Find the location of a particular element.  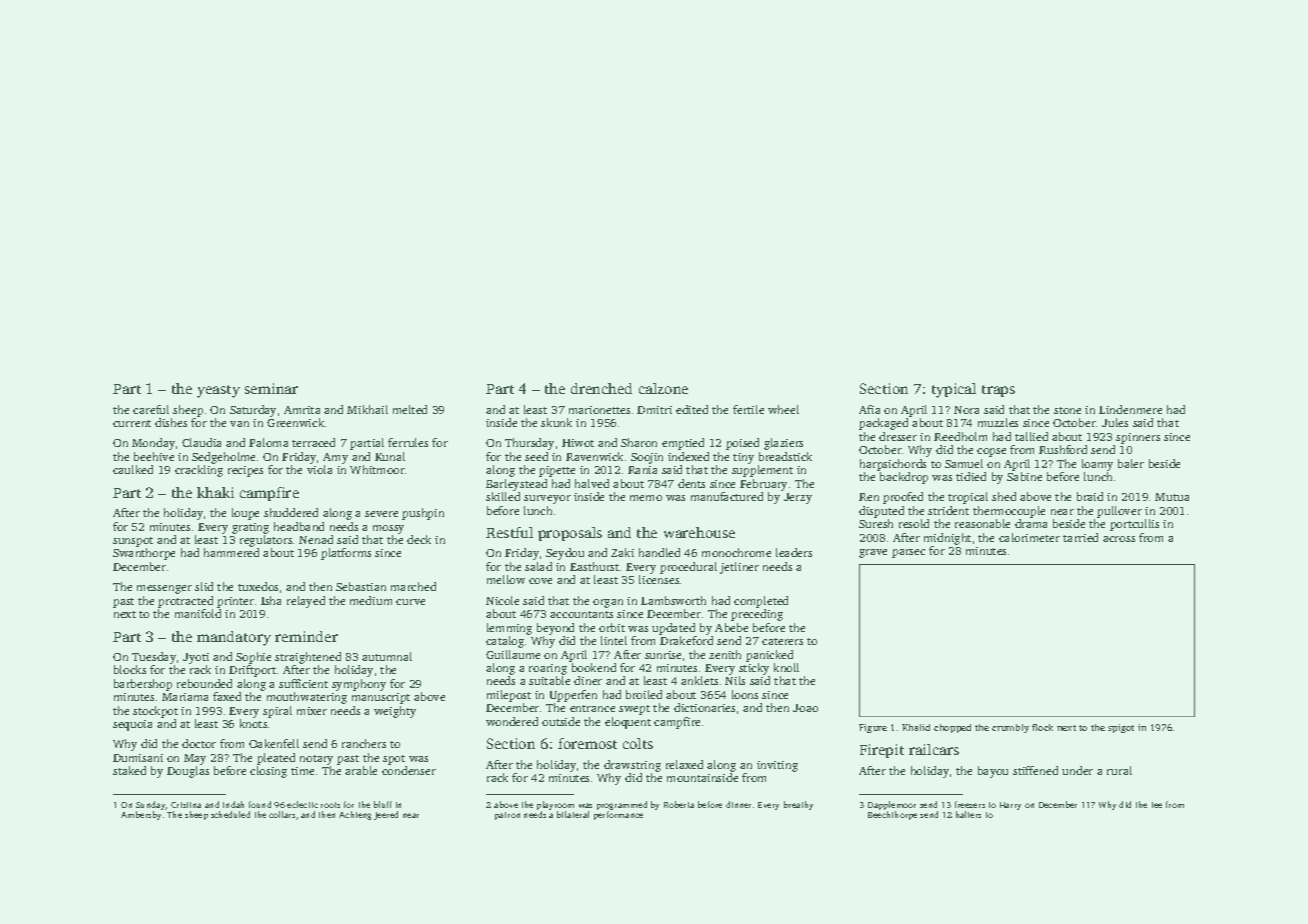

Suresh is located at coordinates (876, 523).
